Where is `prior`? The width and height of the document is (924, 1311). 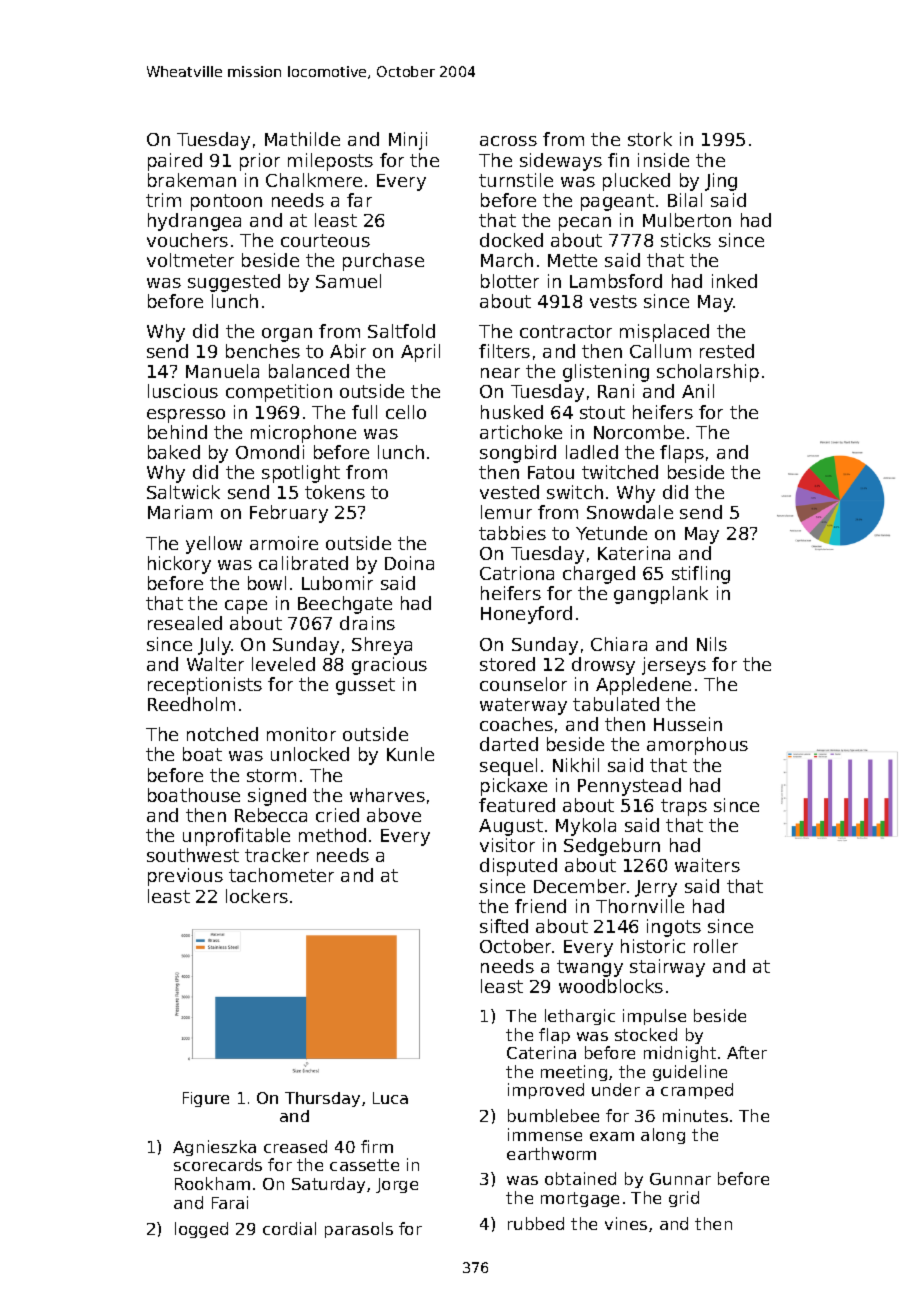 prior is located at coordinates (260, 162).
